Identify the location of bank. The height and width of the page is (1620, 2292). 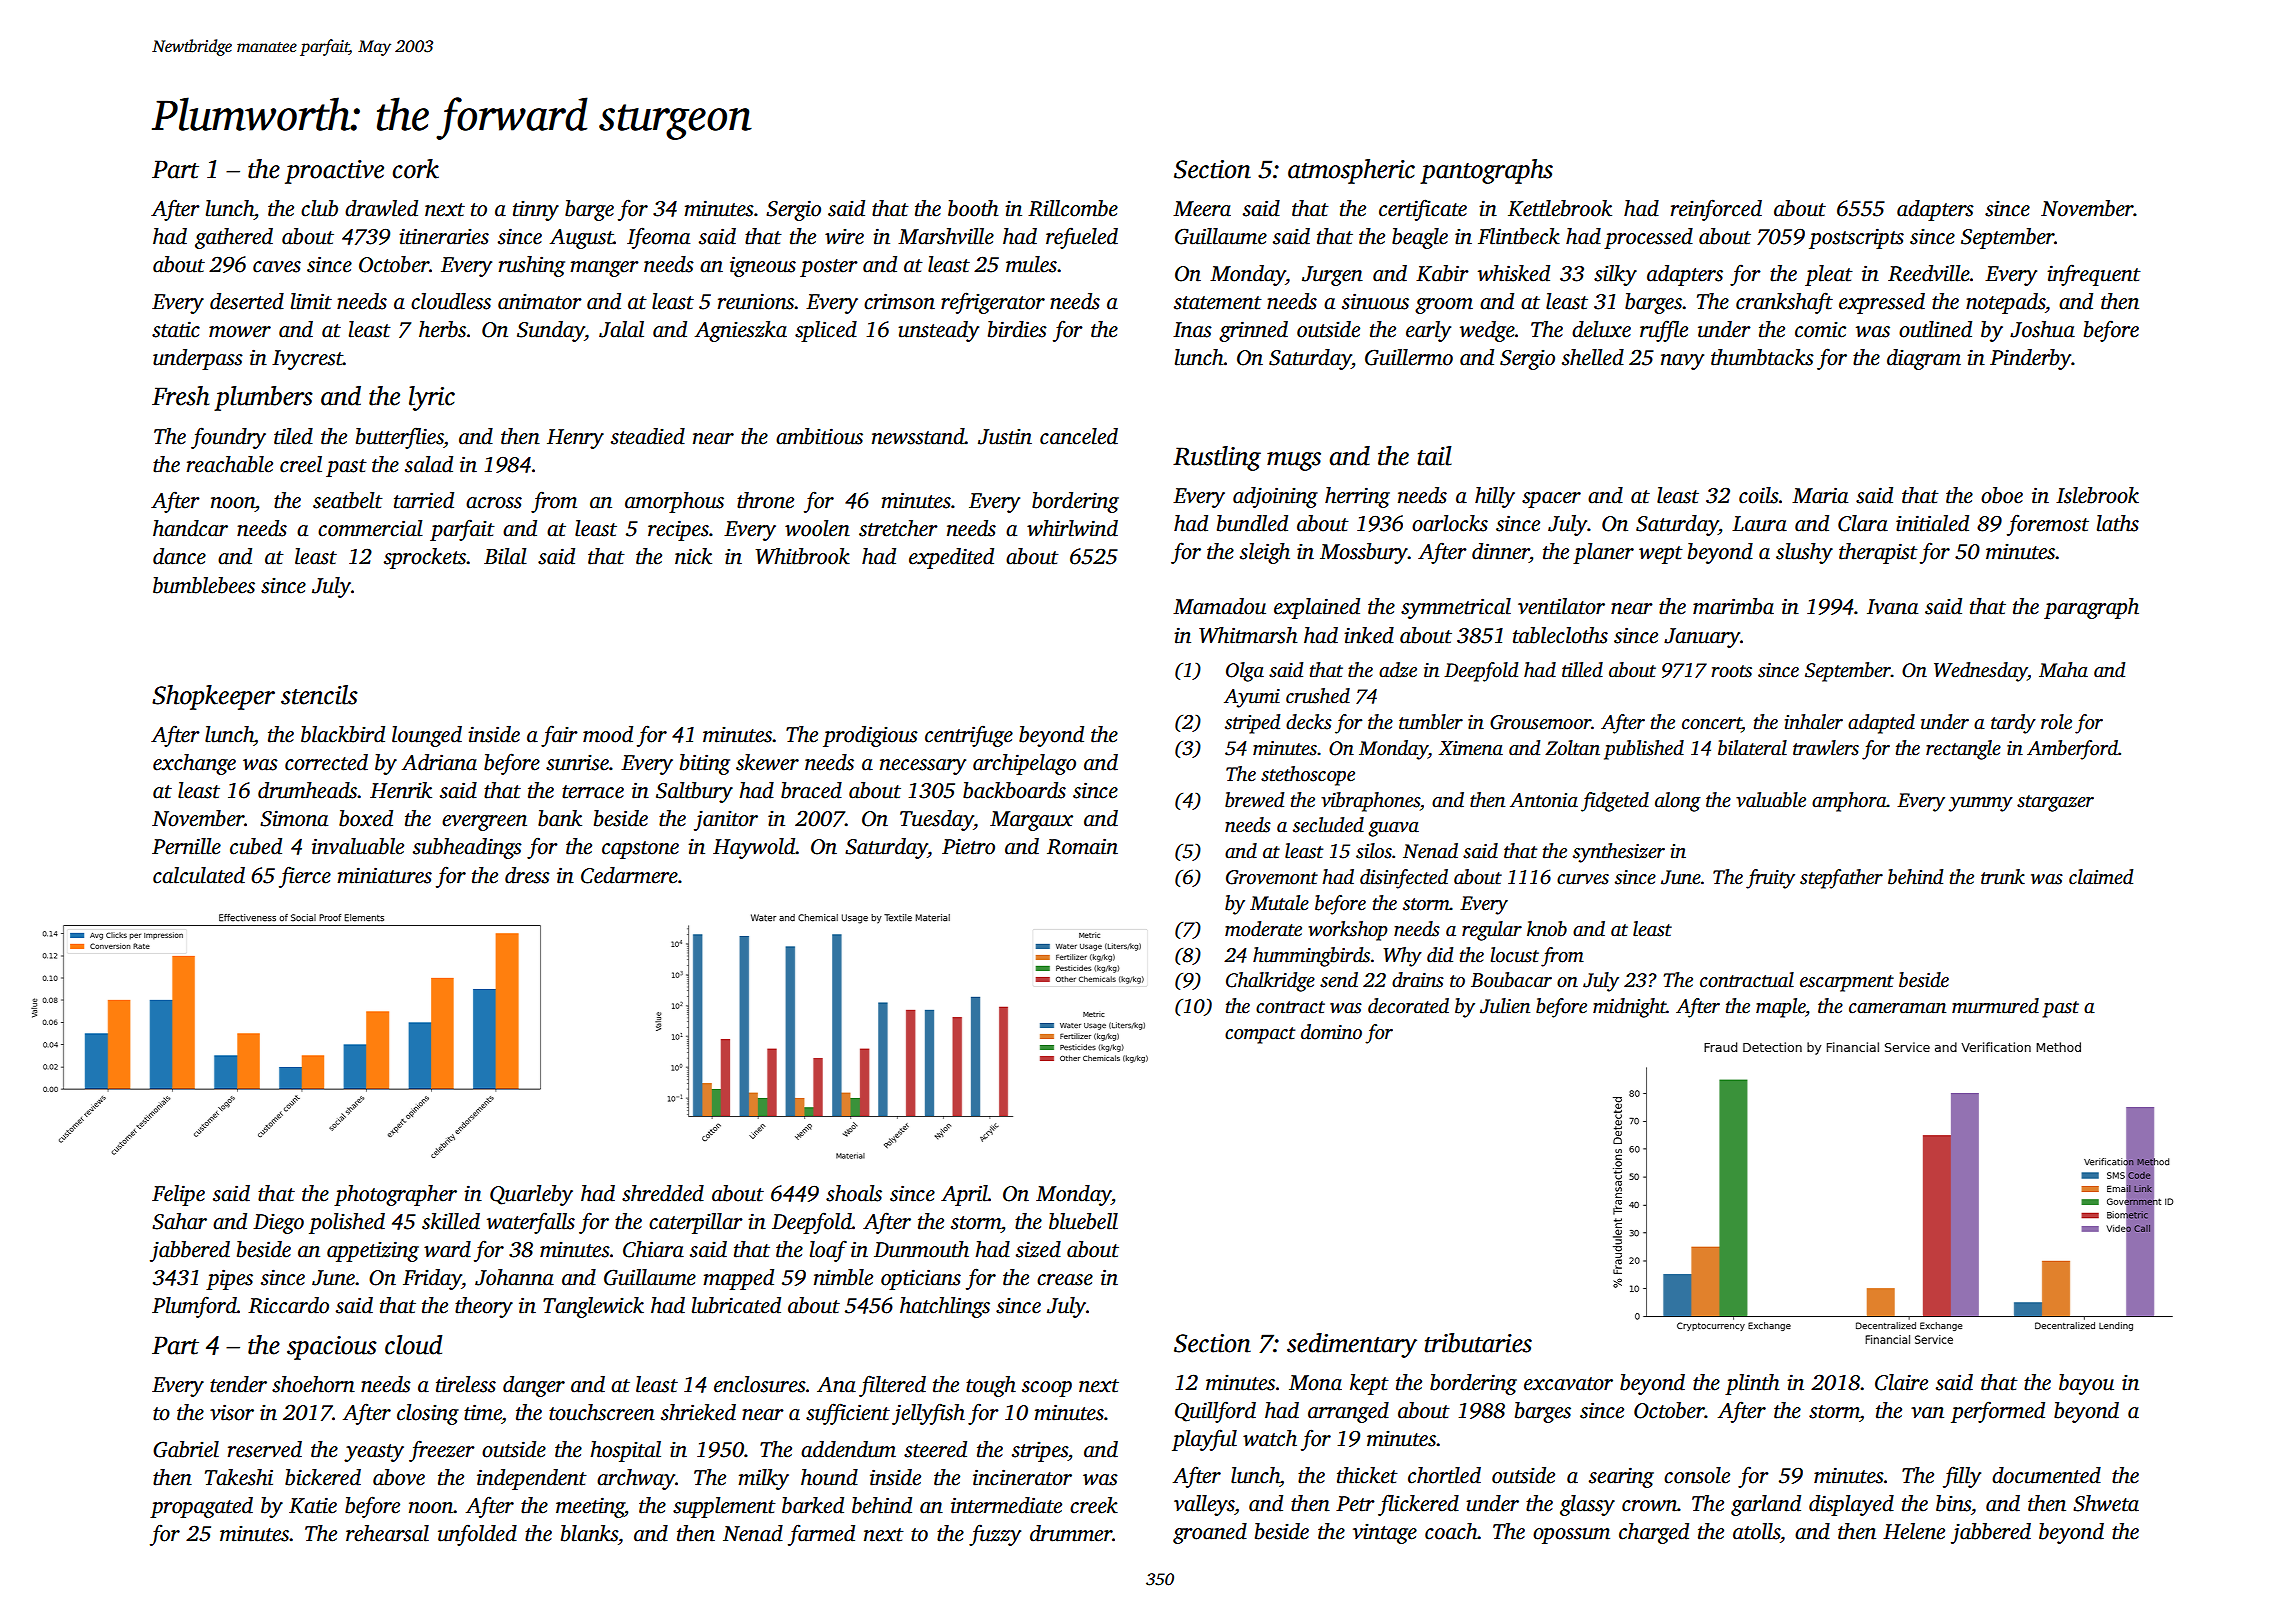
(560, 818).
